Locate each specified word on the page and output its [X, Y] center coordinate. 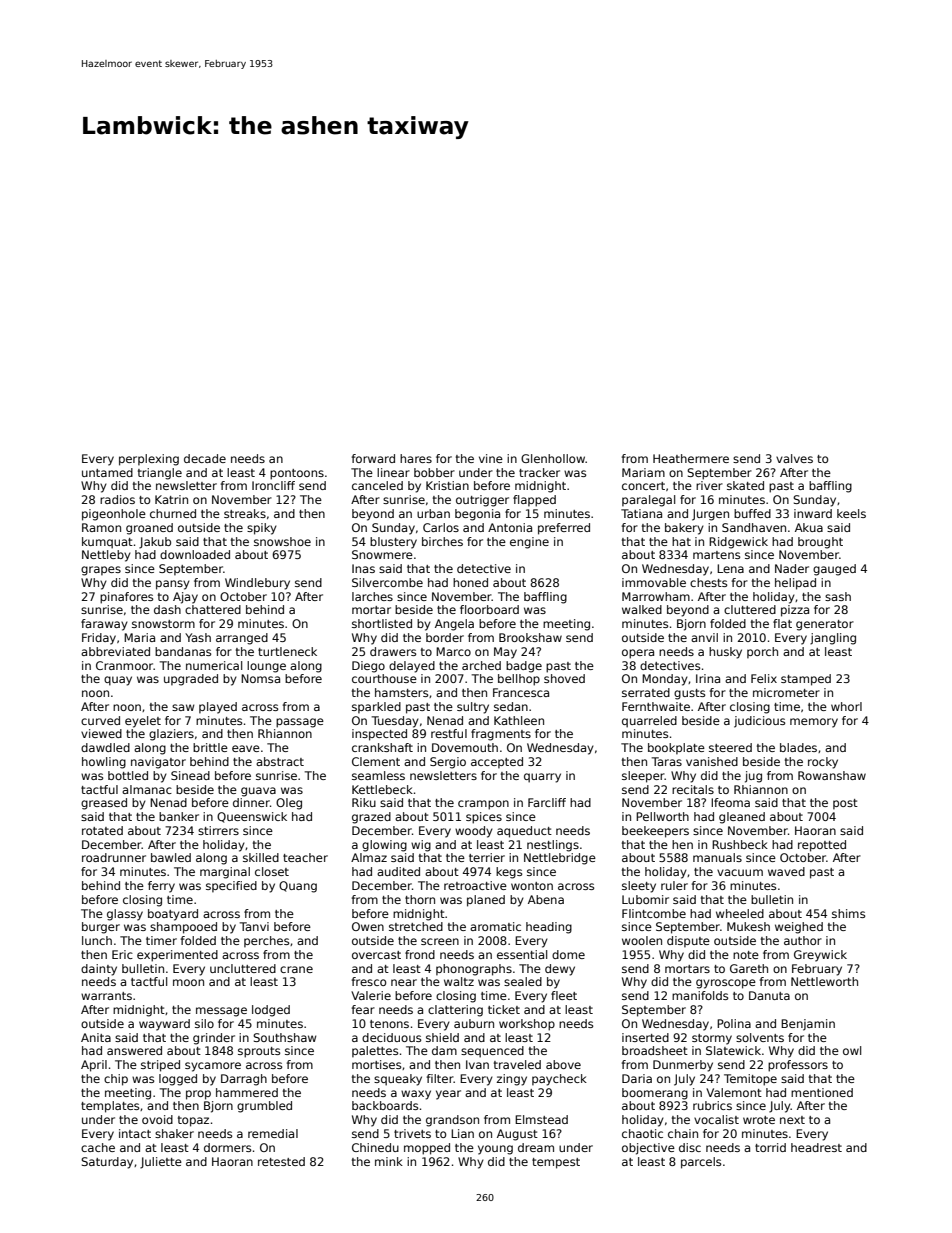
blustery [393, 543]
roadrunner [114, 857]
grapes [101, 571]
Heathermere [691, 458]
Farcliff [547, 802]
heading [549, 928]
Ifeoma [730, 802]
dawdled [105, 747]
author [803, 940]
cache [98, 1147]
